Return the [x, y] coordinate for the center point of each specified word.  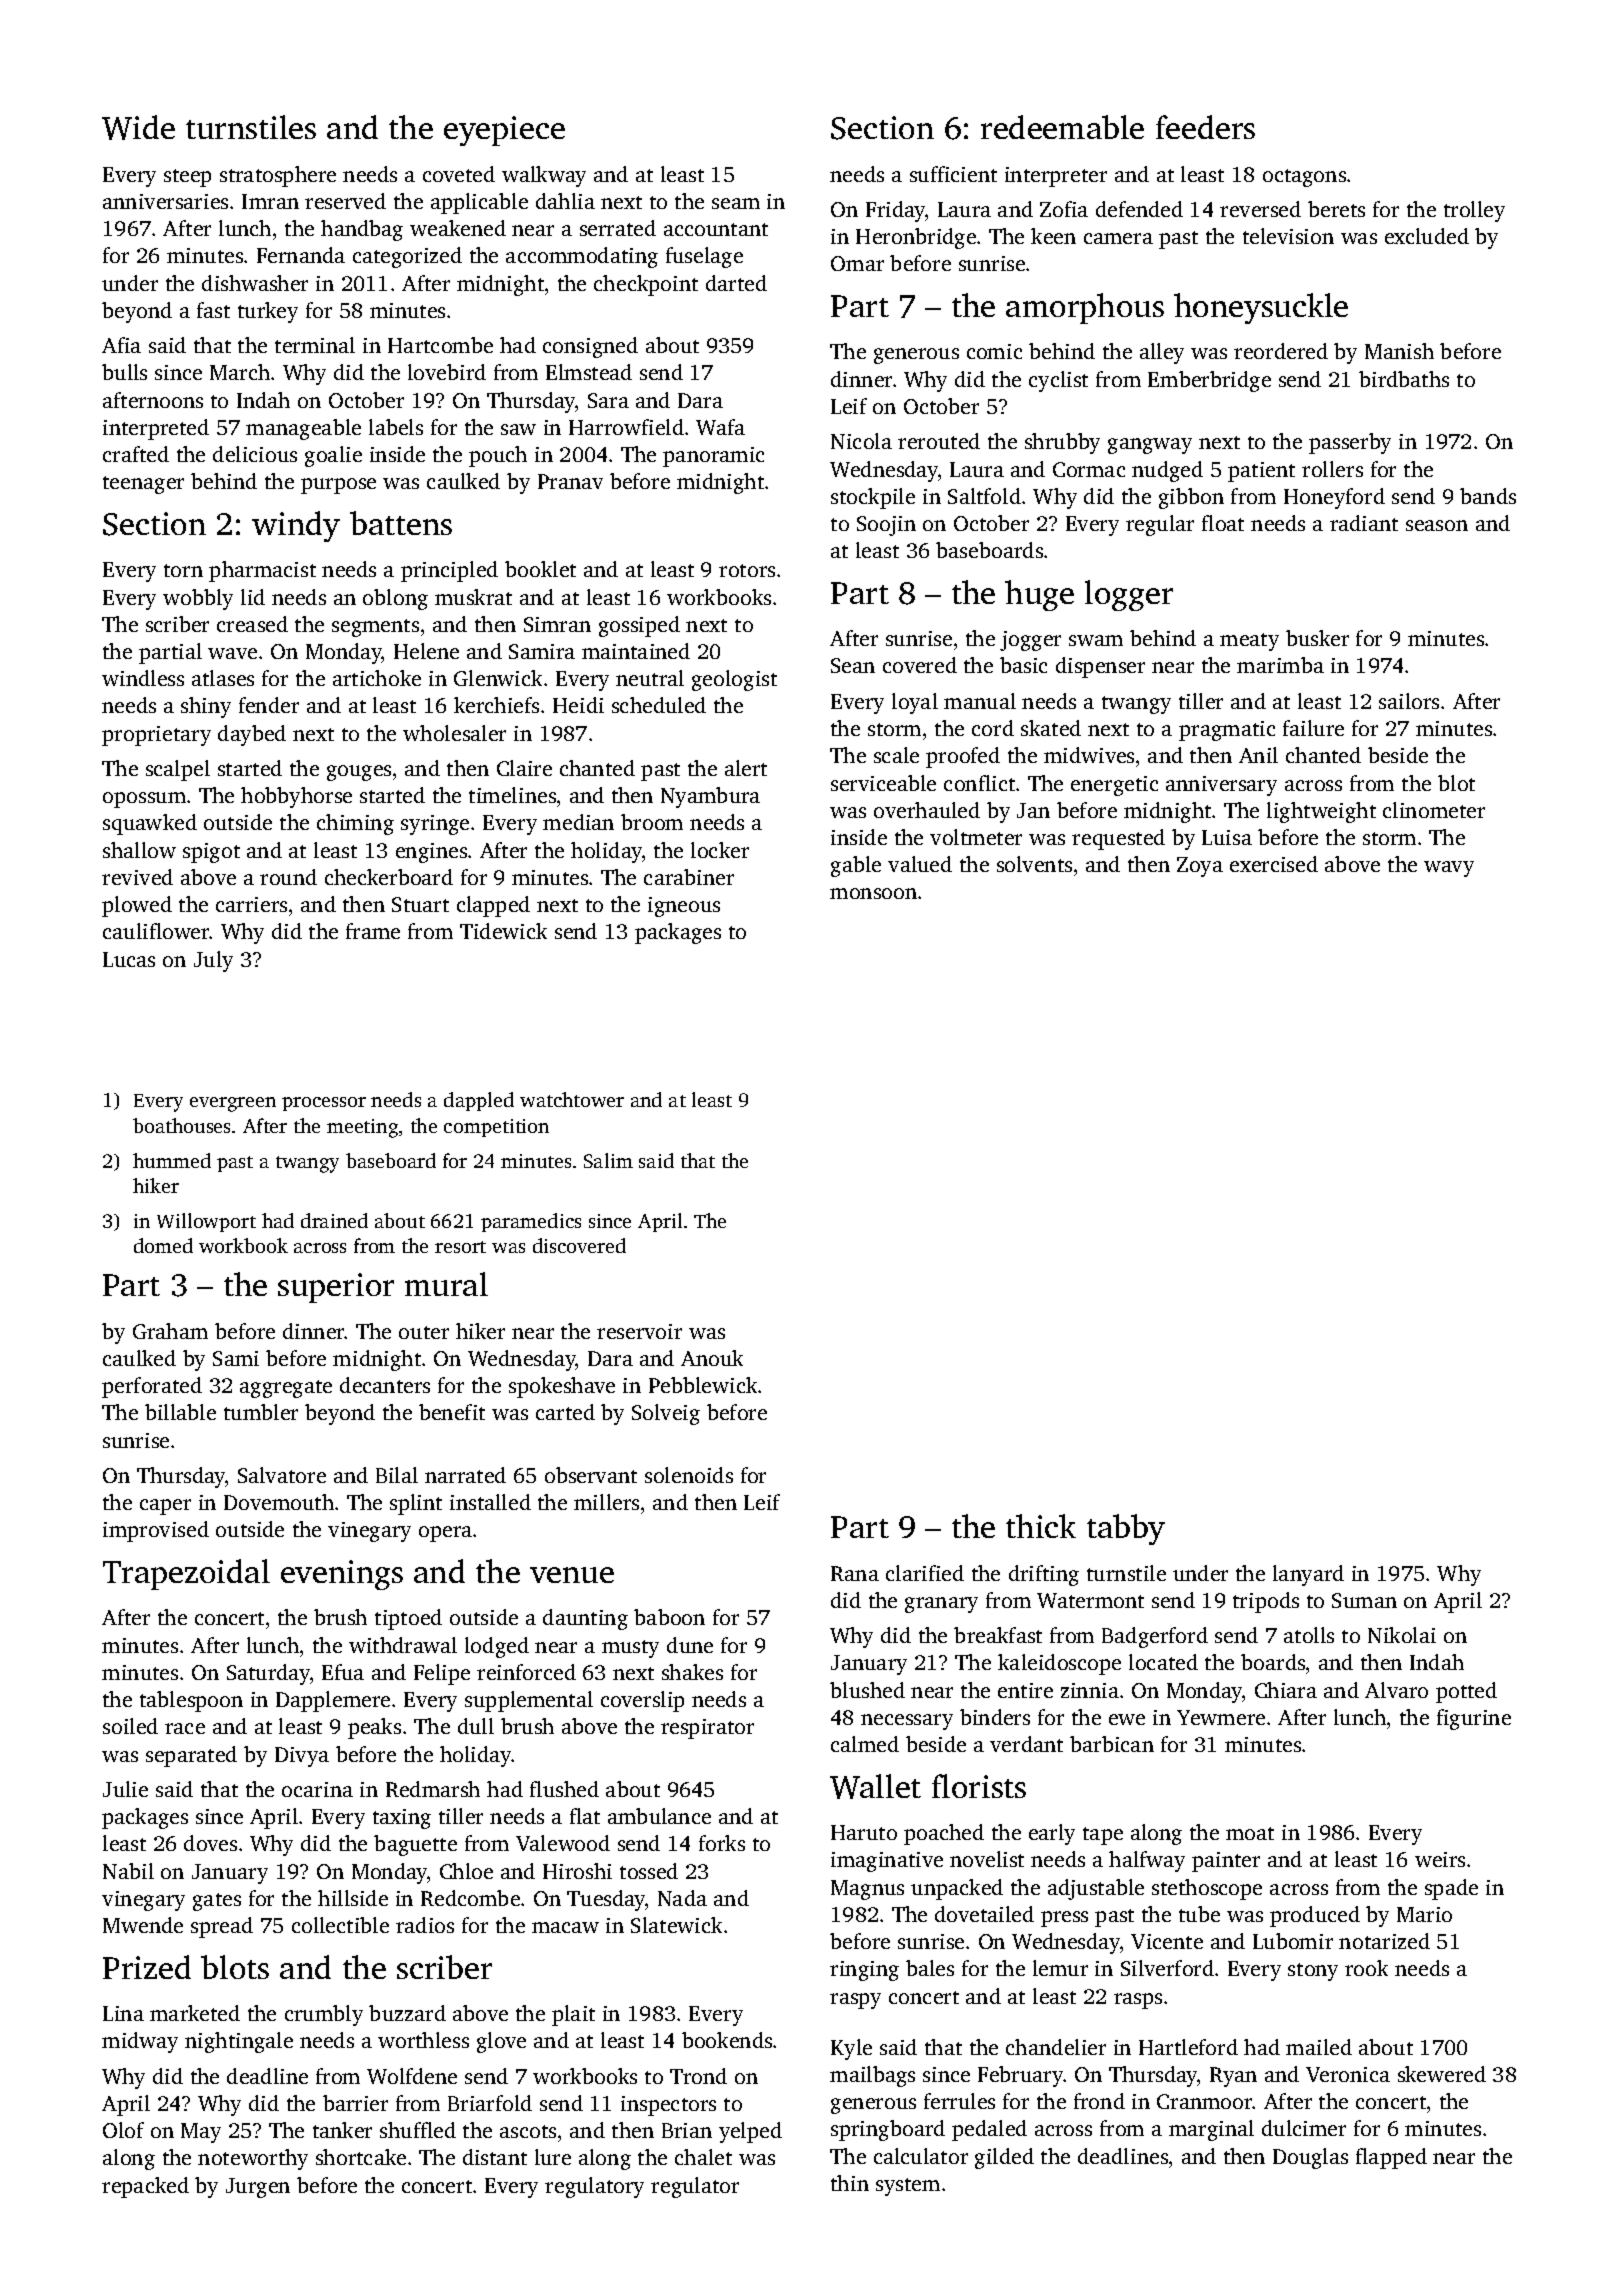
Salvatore [282, 1475]
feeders [1205, 127]
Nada [682, 1898]
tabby [1126, 1529]
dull [476, 1726]
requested [1118, 839]
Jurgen [258, 2188]
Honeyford [1334, 498]
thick [1041, 1526]
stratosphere [278, 176]
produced [1315, 1916]
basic [1023, 665]
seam [736, 203]
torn [183, 570]
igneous [684, 907]
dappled [479, 1101]
